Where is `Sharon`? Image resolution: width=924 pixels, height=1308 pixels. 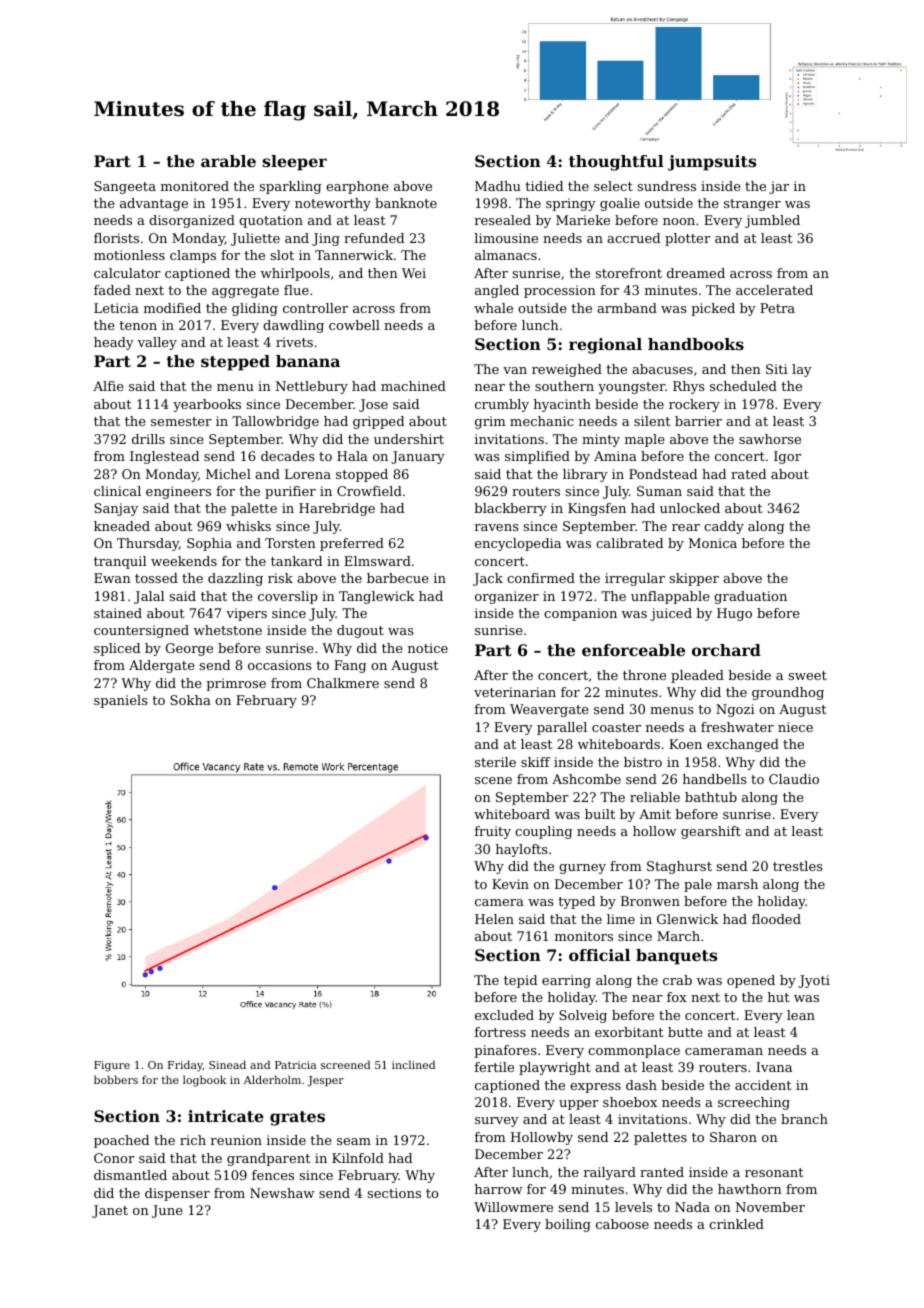
Sharon is located at coordinates (733, 1137).
